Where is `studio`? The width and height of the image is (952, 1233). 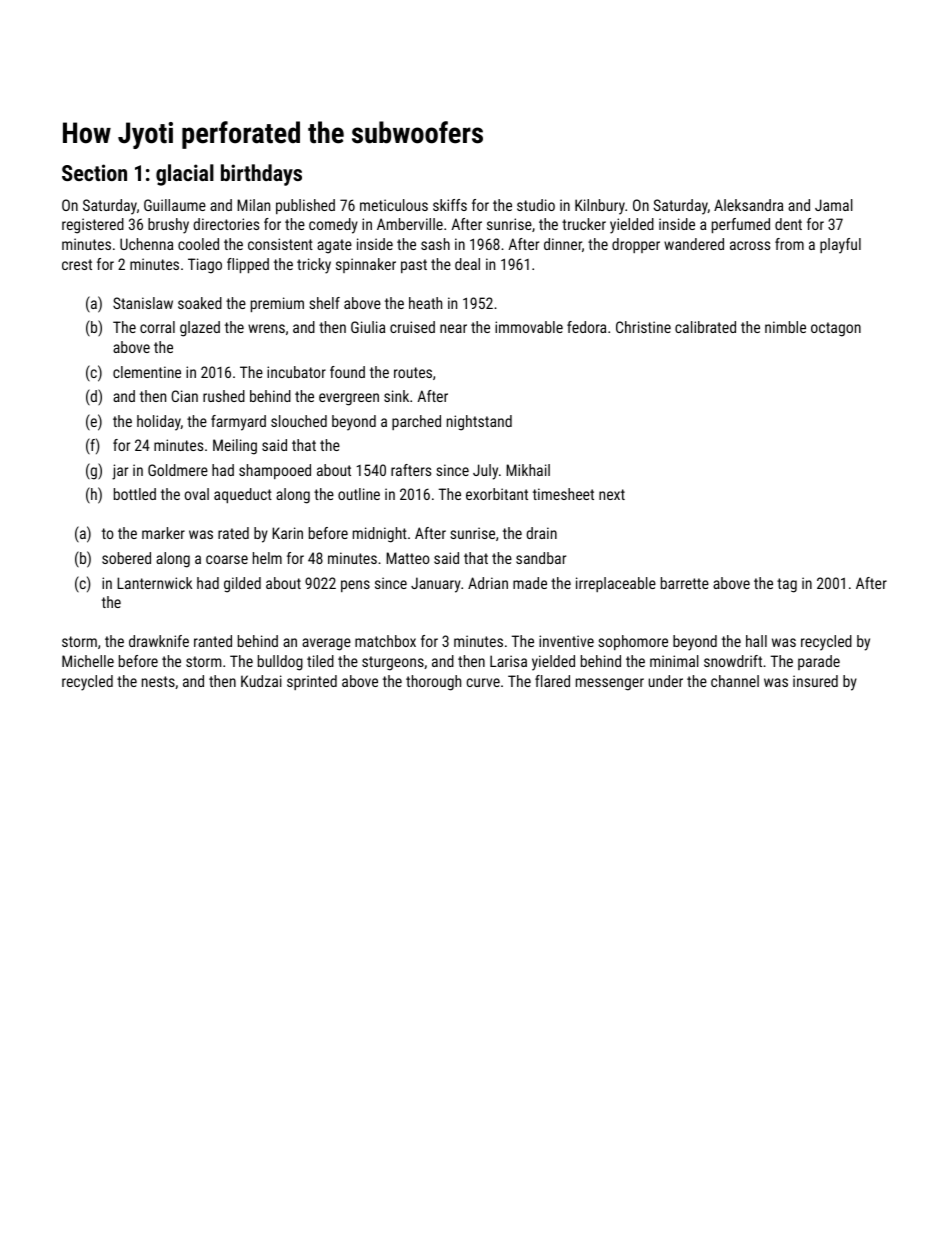 studio is located at coordinates (536, 205).
